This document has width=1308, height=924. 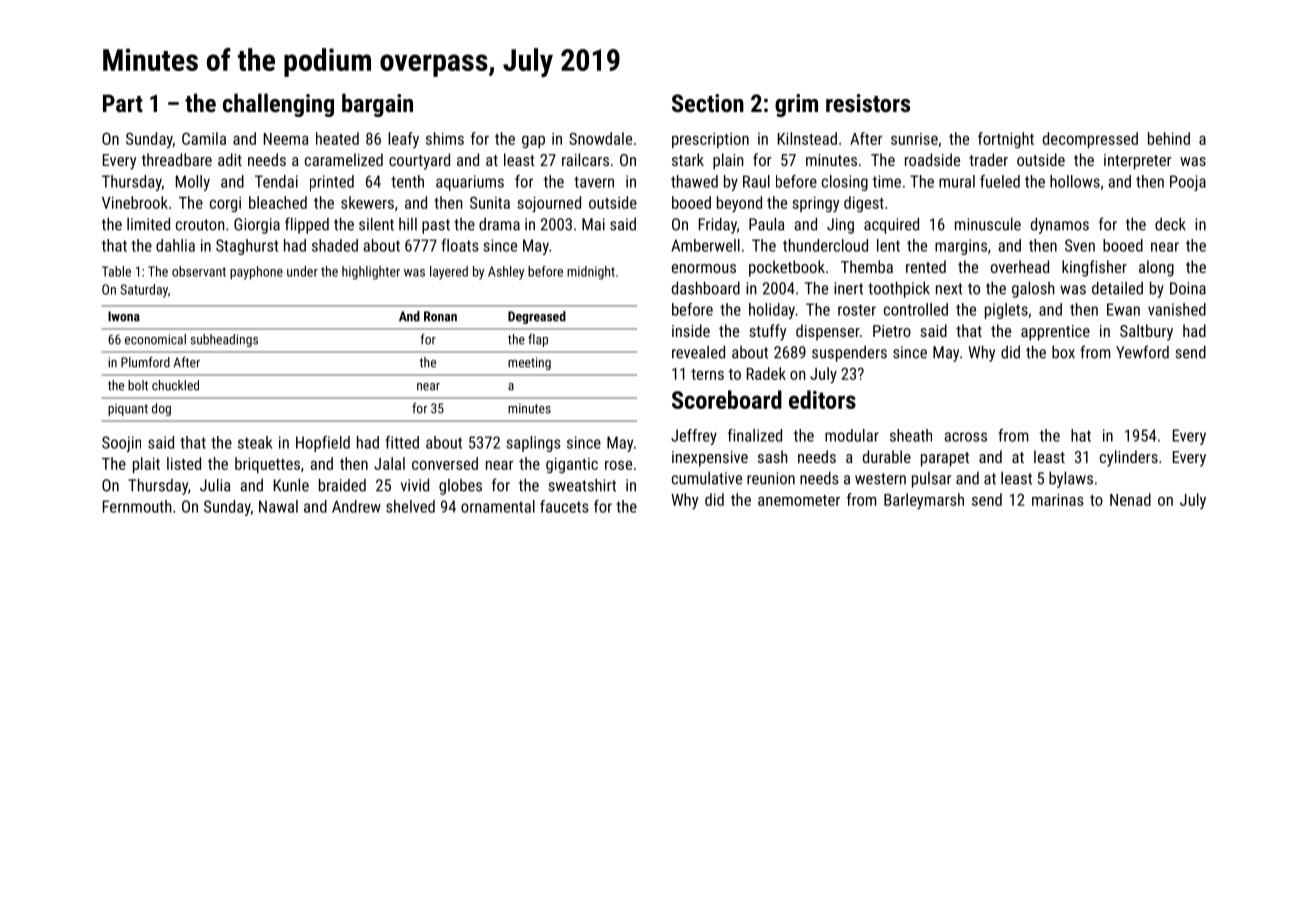 I want to click on shelved, so click(x=410, y=506).
